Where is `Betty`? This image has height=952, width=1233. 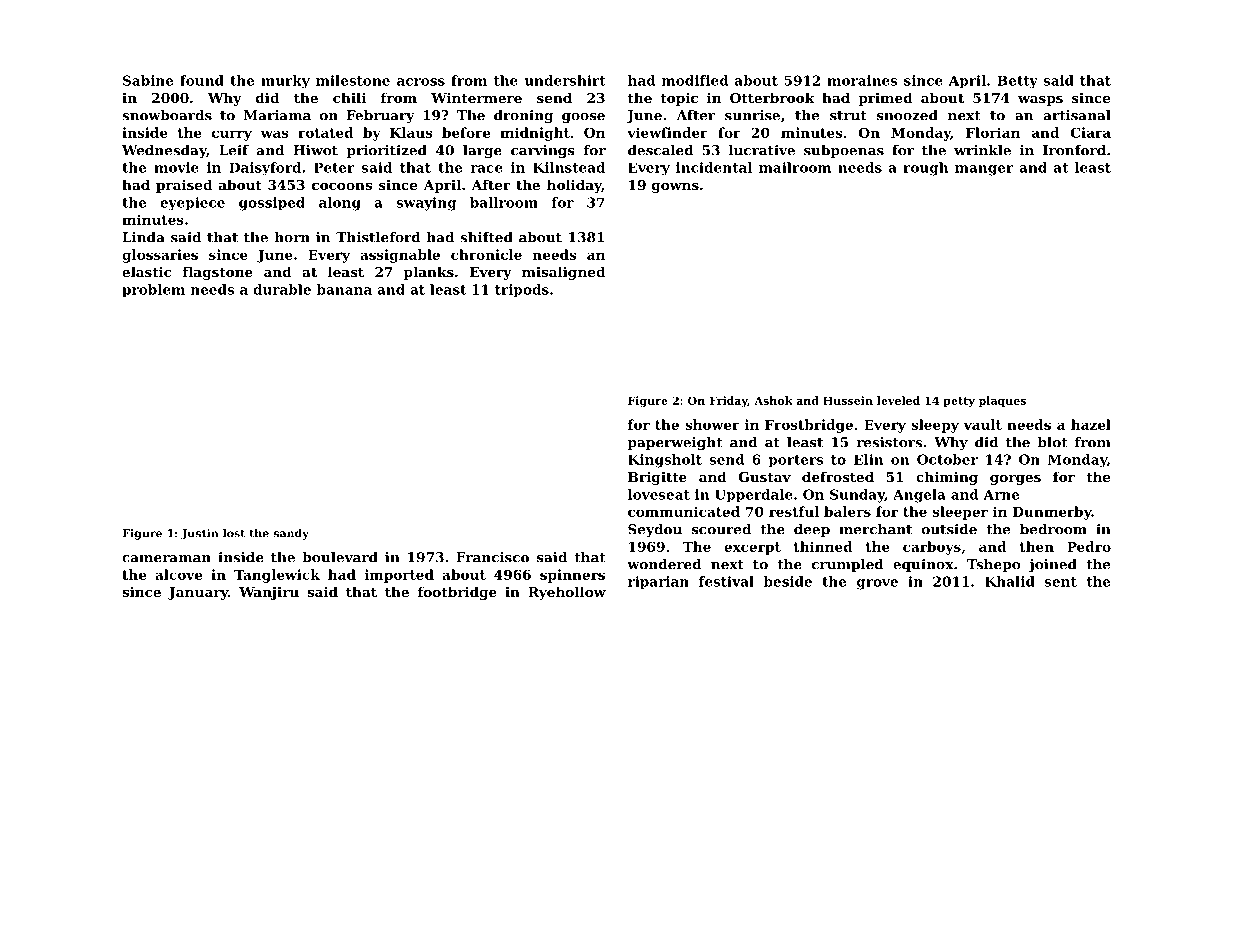 Betty is located at coordinates (1017, 82).
